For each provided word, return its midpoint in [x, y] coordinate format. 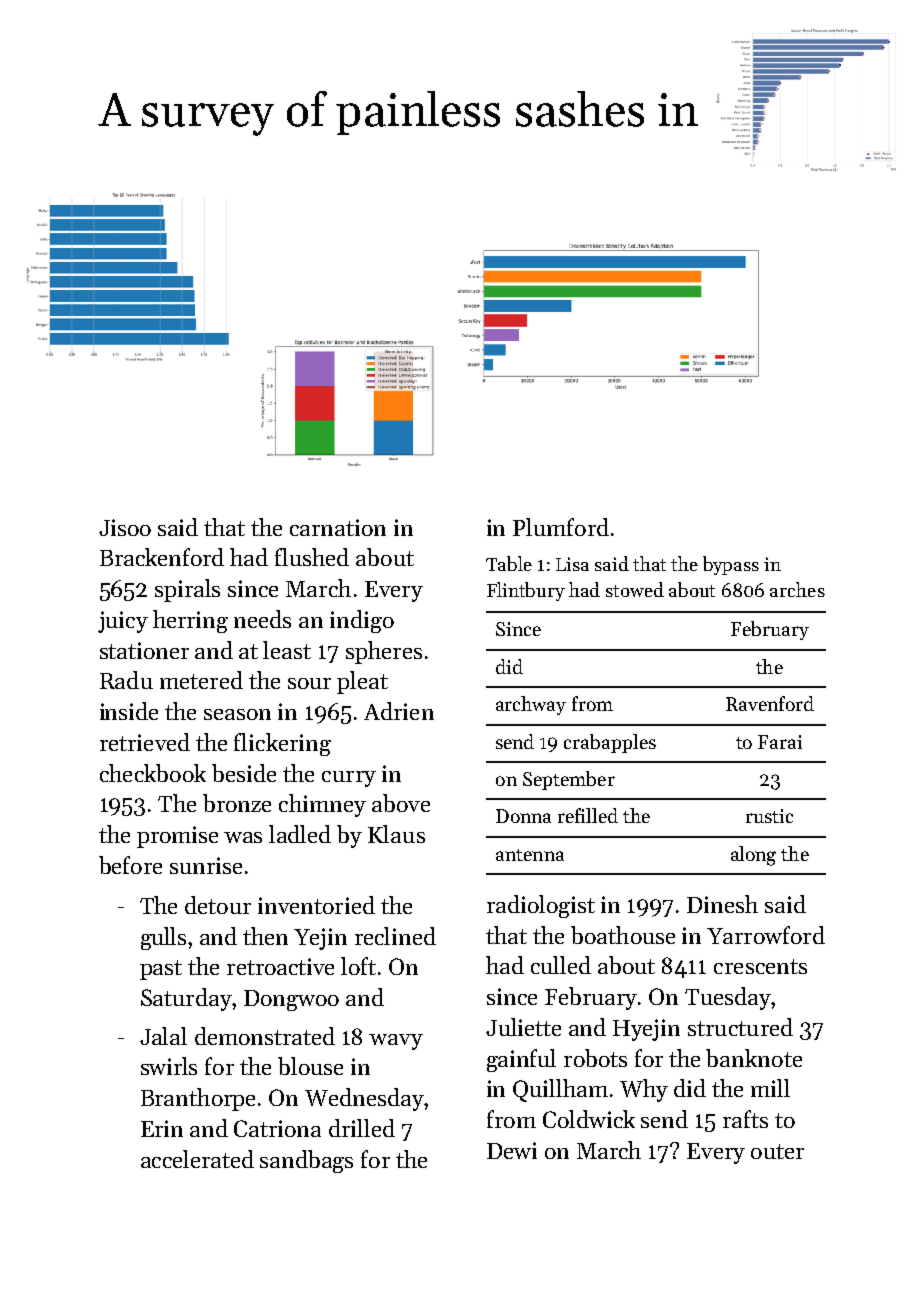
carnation [338, 527]
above [401, 803]
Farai [780, 742]
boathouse [623, 935]
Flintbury [526, 591]
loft [358, 966]
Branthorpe [198, 1099]
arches [797, 589]
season [237, 714]
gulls [163, 938]
